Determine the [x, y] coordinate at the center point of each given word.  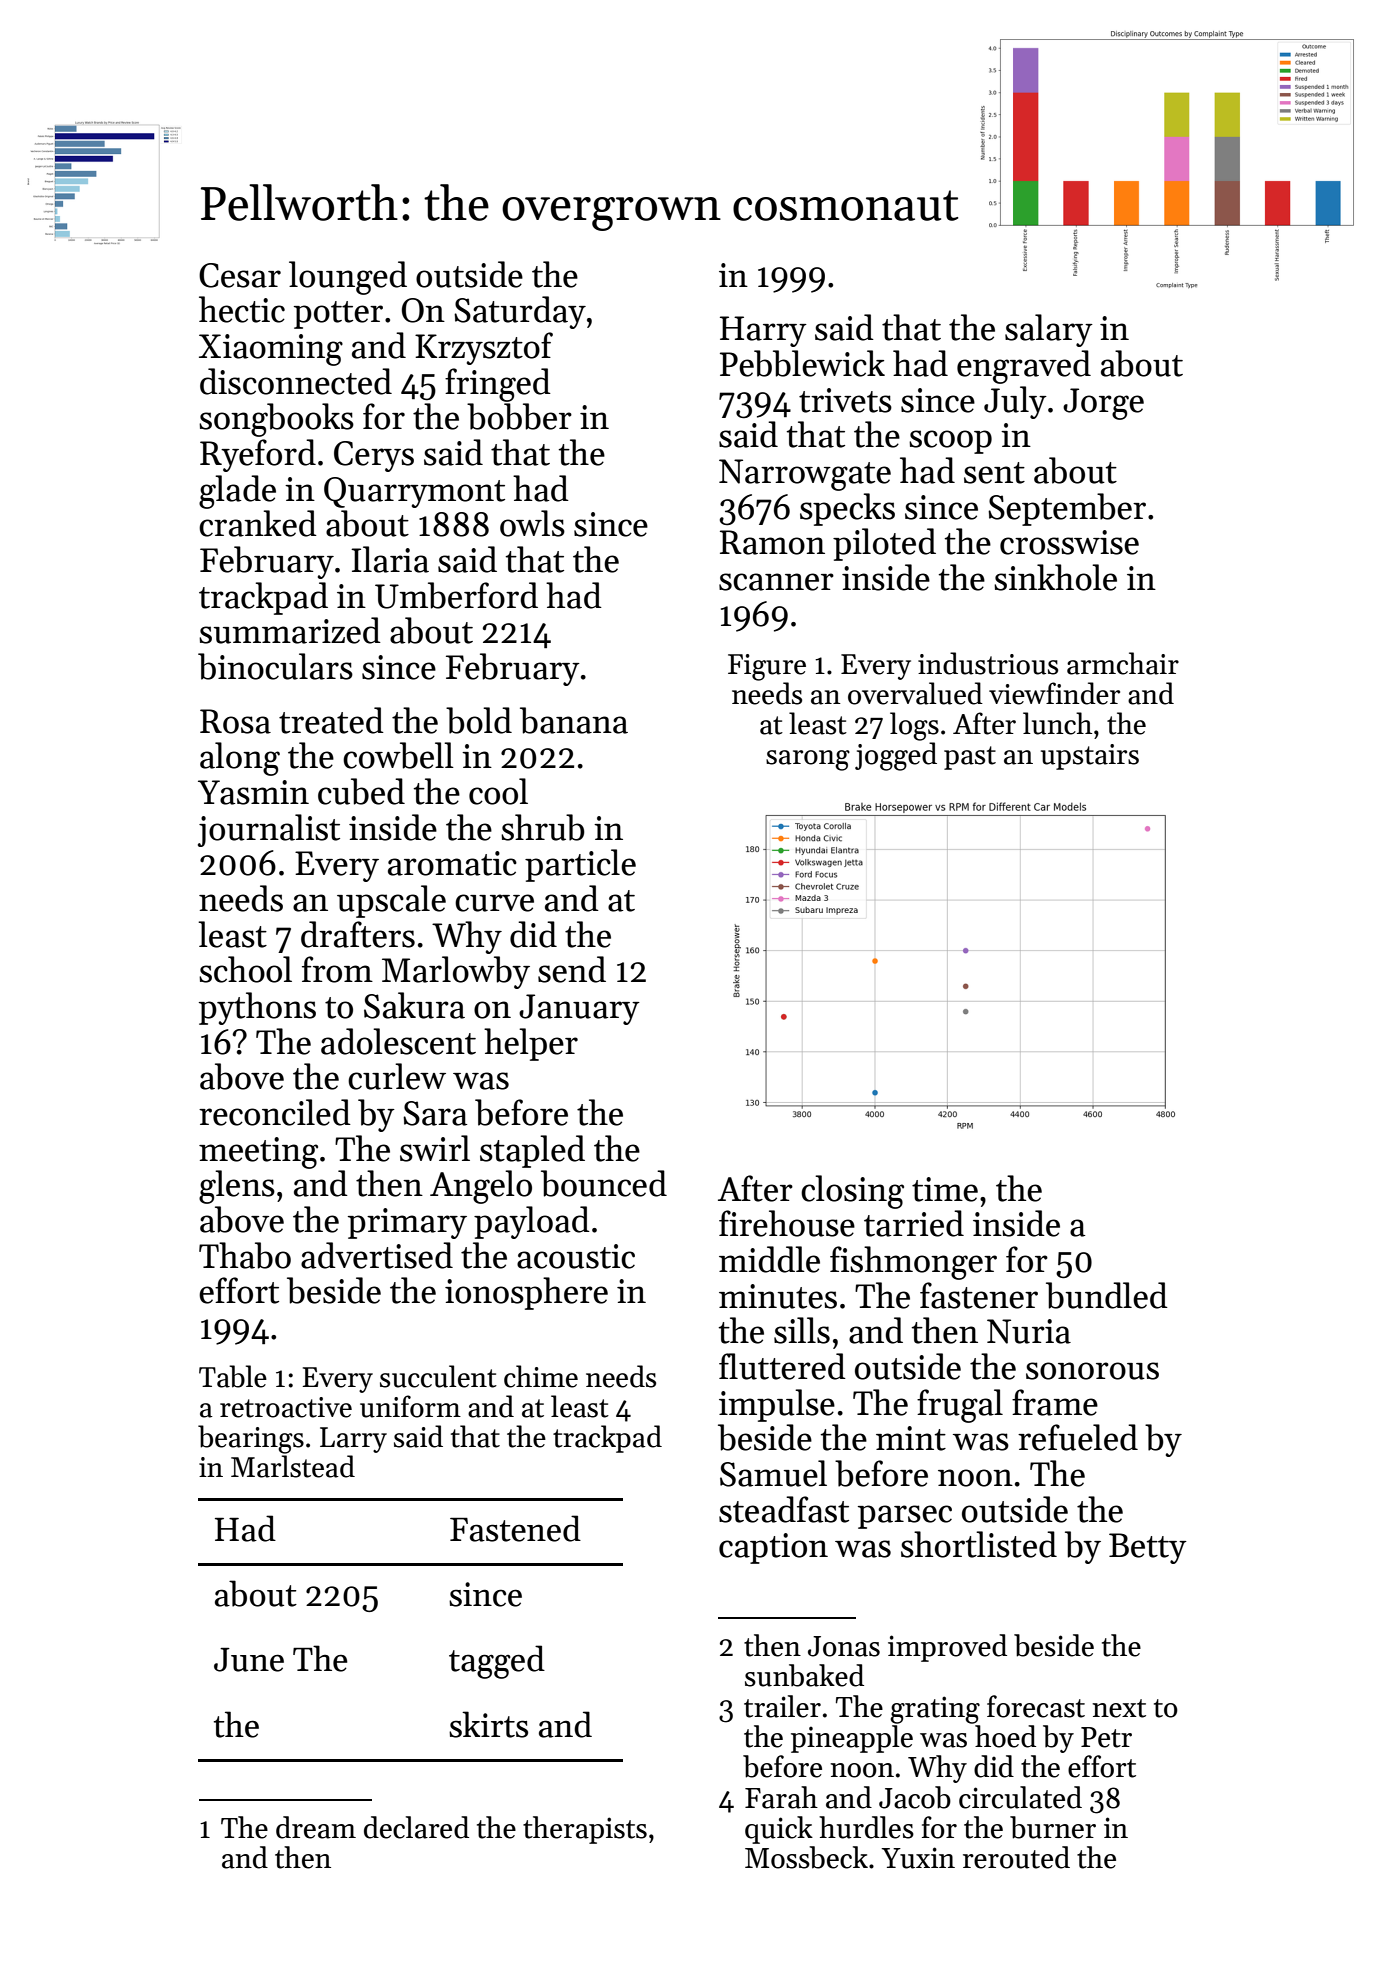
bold [479, 720]
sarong [808, 760]
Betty [1148, 1548]
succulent [438, 1376]
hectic [242, 309]
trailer [782, 1706]
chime [541, 1376]
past [970, 758]
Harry [763, 331]
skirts [488, 1724]
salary [1049, 330]
